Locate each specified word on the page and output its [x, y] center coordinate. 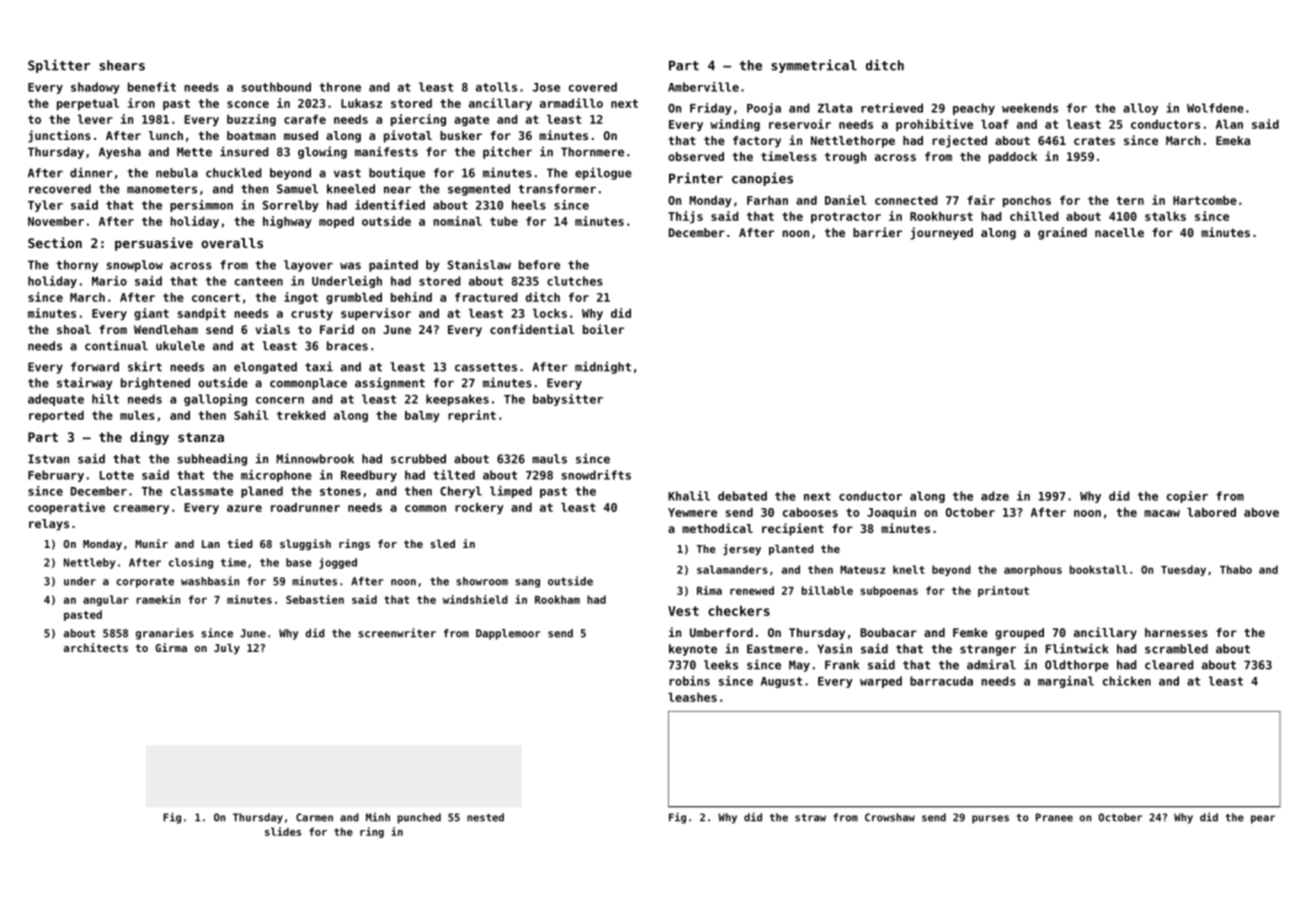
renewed [752, 590]
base [299, 562]
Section [55, 242]
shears [122, 65]
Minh [378, 817]
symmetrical [814, 66]
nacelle [1119, 232]
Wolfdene [1215, 108]
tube [504, 221]
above [1261, 512]
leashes [692, 697]
